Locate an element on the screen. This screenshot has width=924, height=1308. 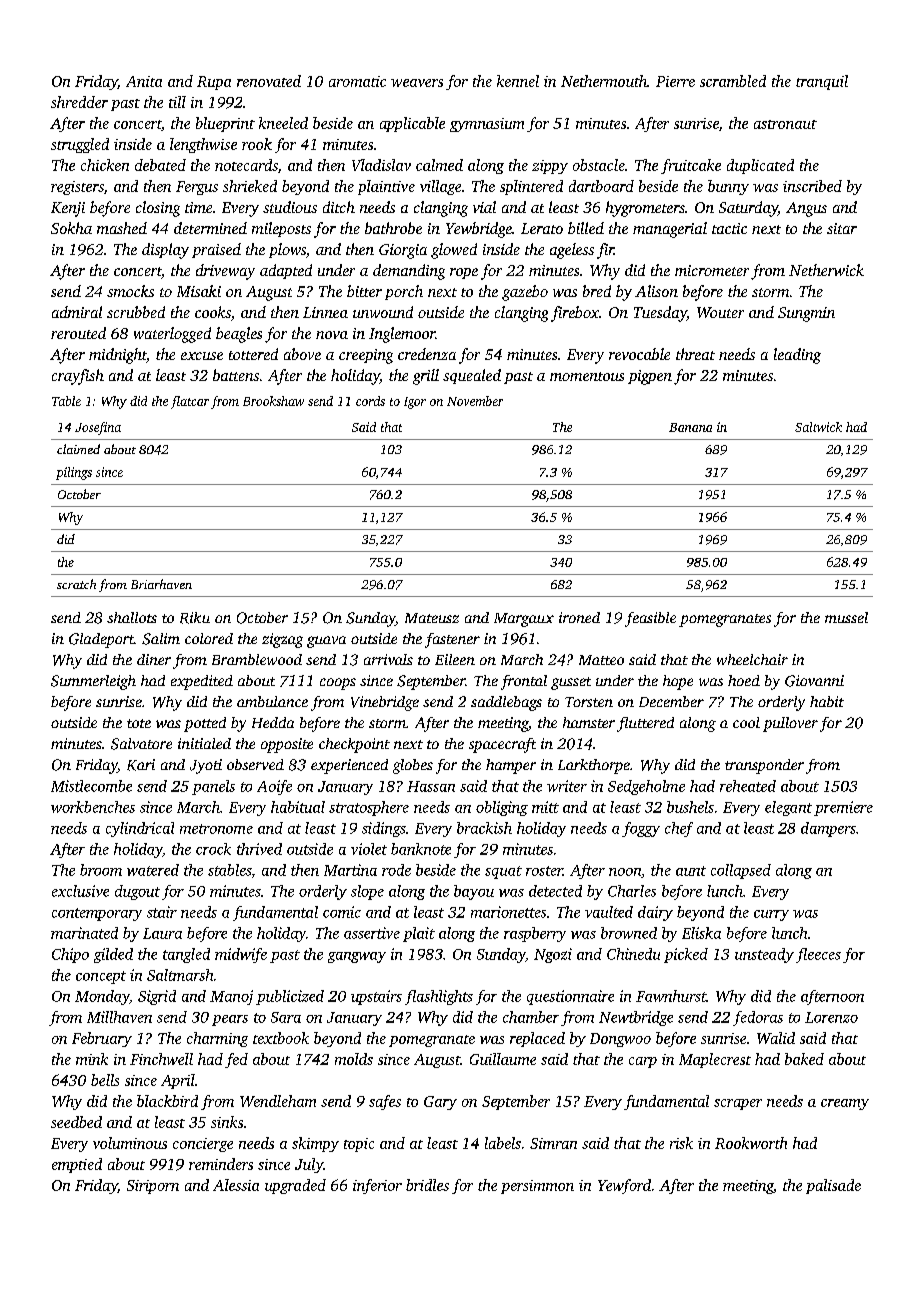
gymnasium is located at coordinates (487, 125).
